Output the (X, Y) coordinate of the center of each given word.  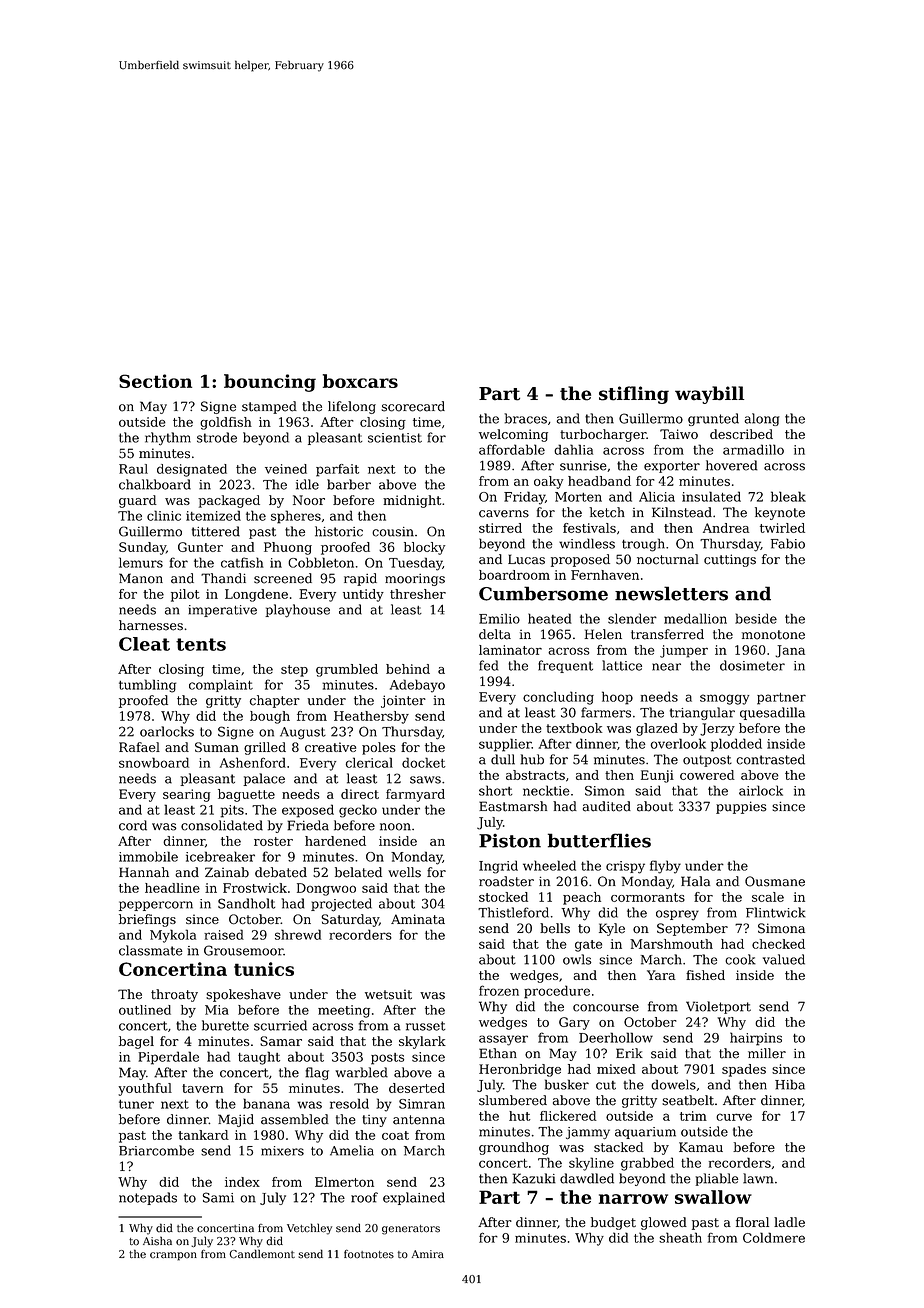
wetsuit (388, 994)
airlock (761, 790)
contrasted (770, 759)
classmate (151, 950)
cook (740, 959)
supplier (505, 745)
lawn (758, 1178)
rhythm (168, 439)
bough (270, 717)
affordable (512, 449)
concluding (558, 698)
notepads (148, 1198)
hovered (732, 465)
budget (613, 1223)
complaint (221, 685)
